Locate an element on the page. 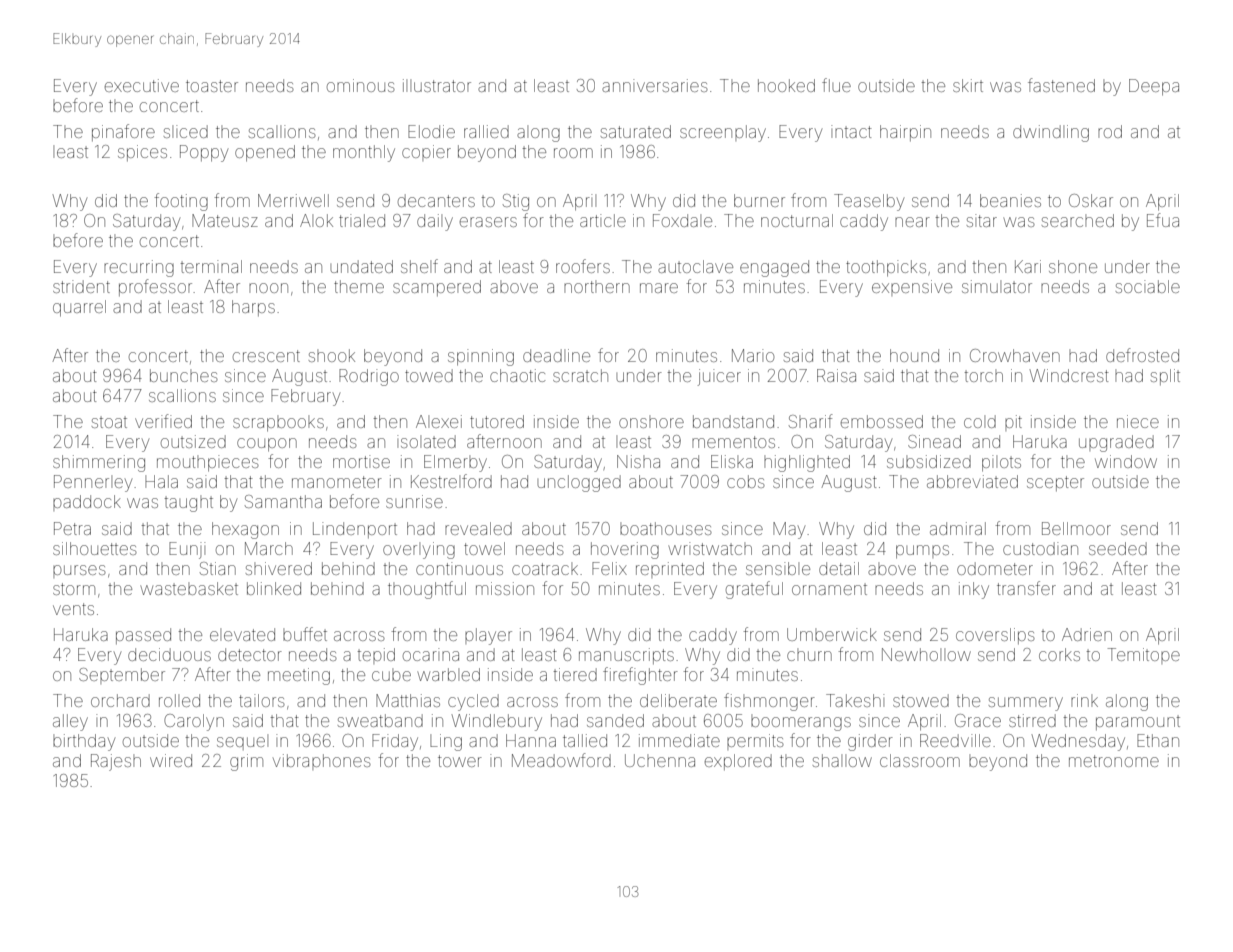 The height and width of the document is (952, 1233). ominous is located at coordinates (361, 85).
